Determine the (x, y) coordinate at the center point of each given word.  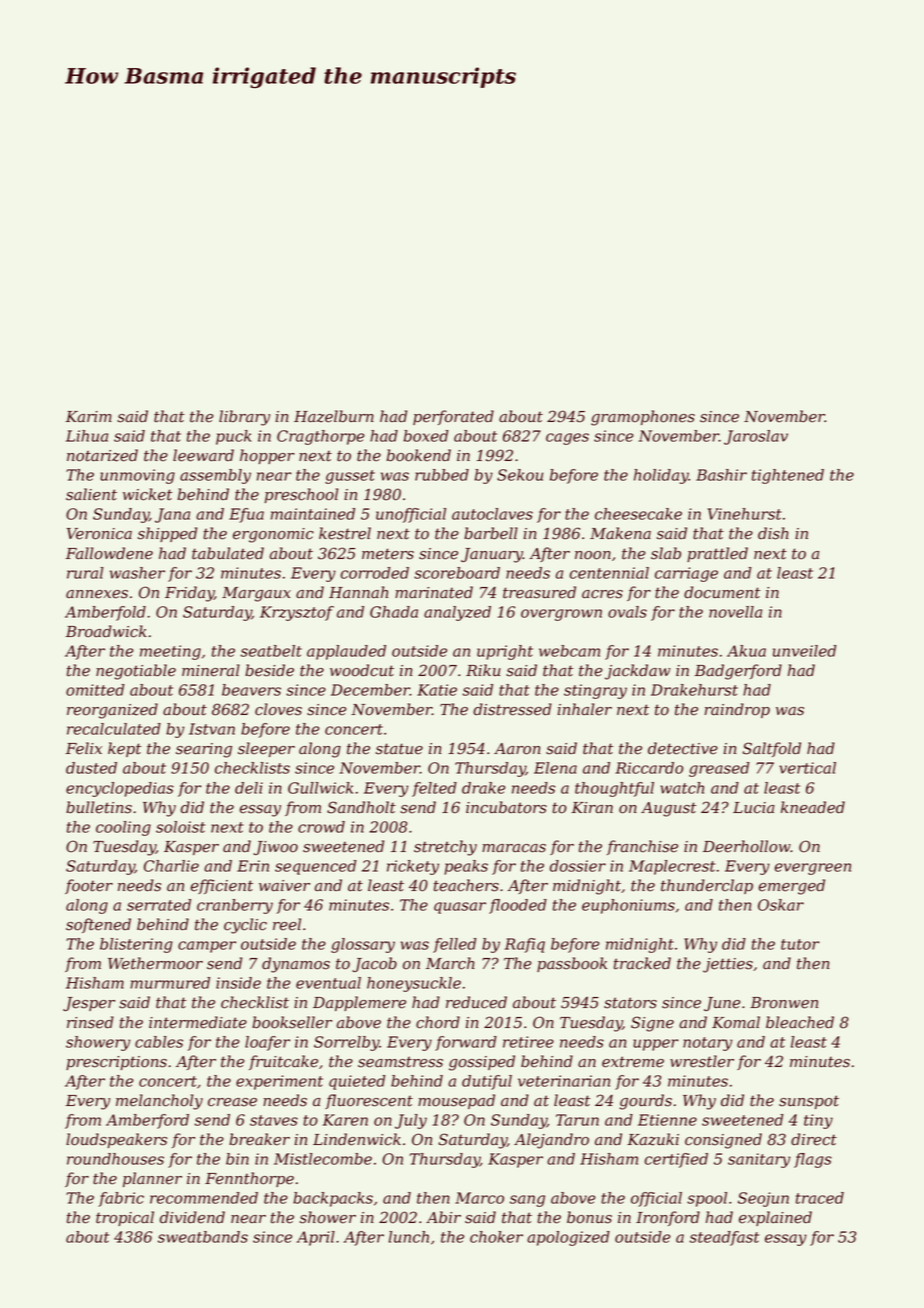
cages (567, 439)
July (411, 1121)
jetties (728, 965)
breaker (259, 1139)
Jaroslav (756, 437)
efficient (222, 886)
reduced (476, 1002)
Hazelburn (334, 416)
